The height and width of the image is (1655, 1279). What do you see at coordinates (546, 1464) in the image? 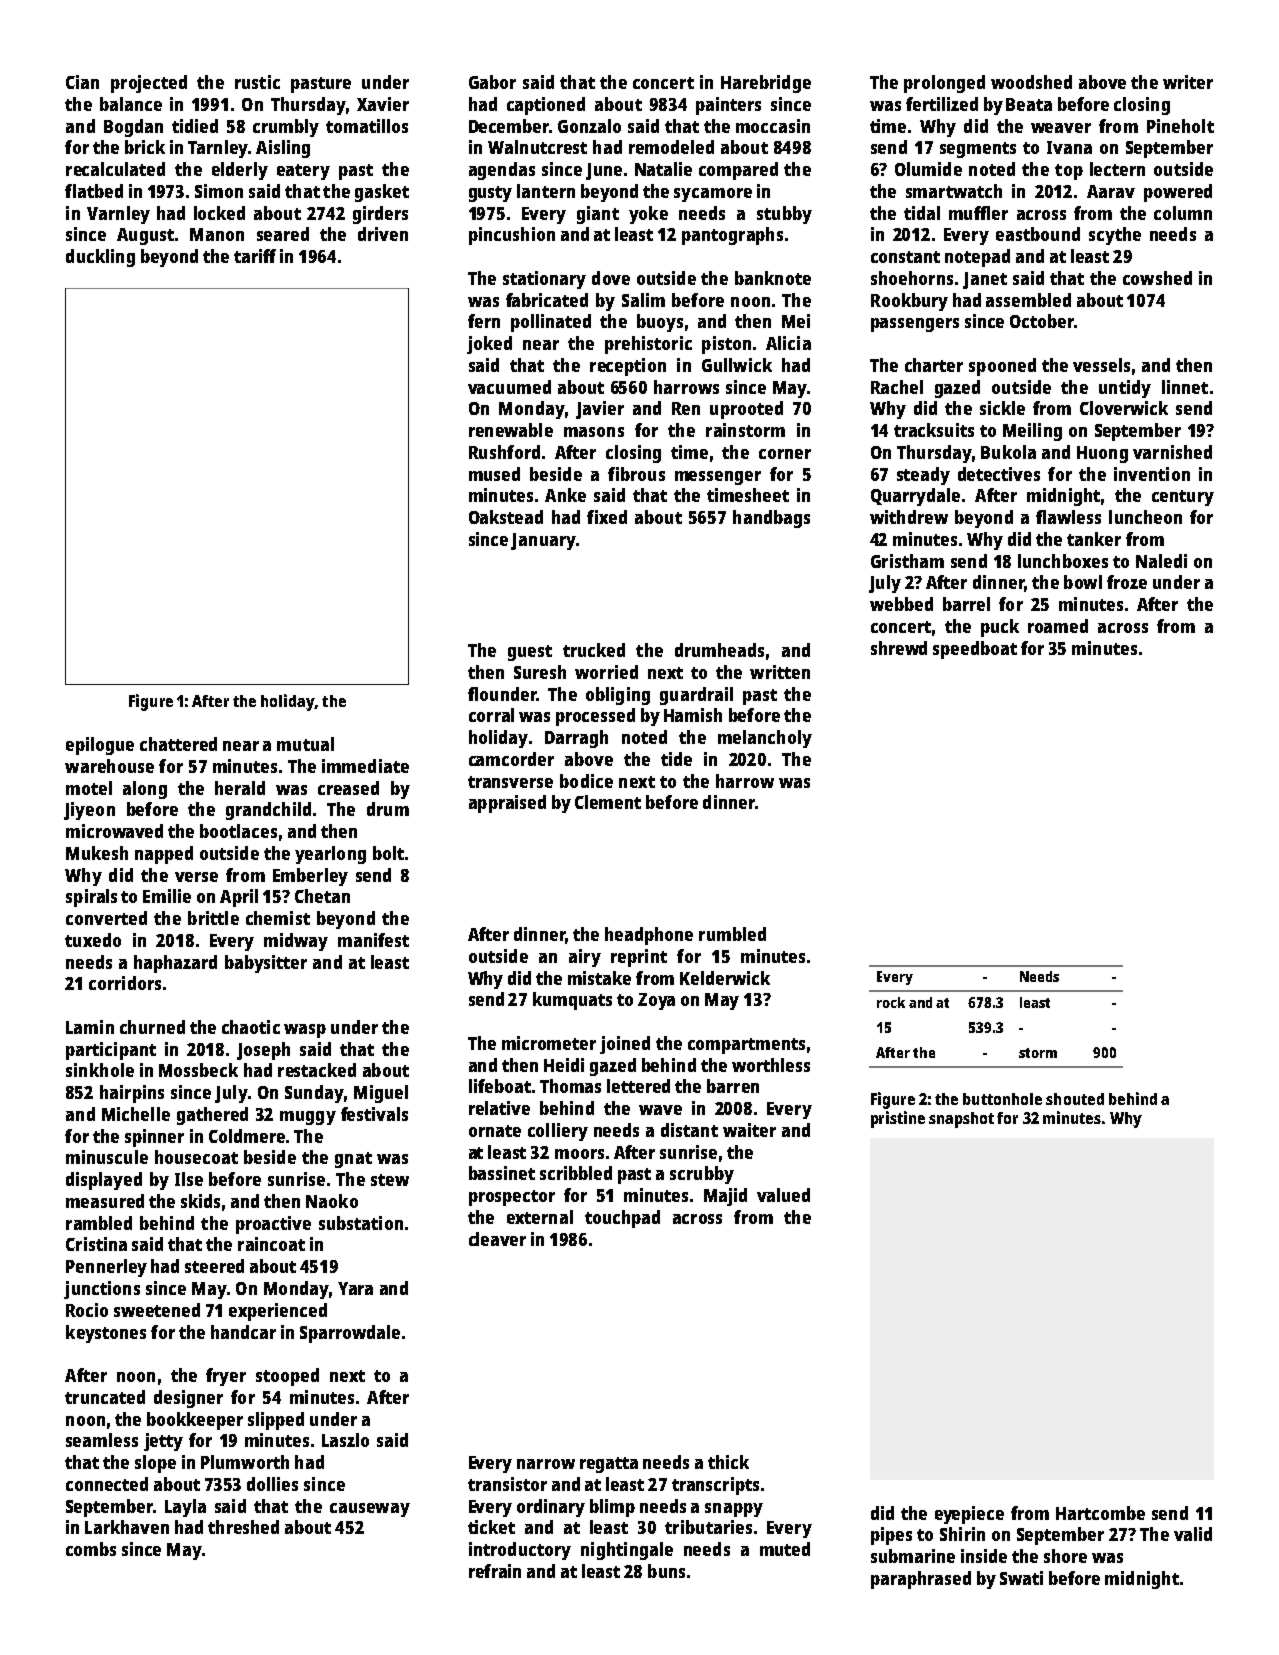
I see `narrow` at bounding box center [546, 1464].
